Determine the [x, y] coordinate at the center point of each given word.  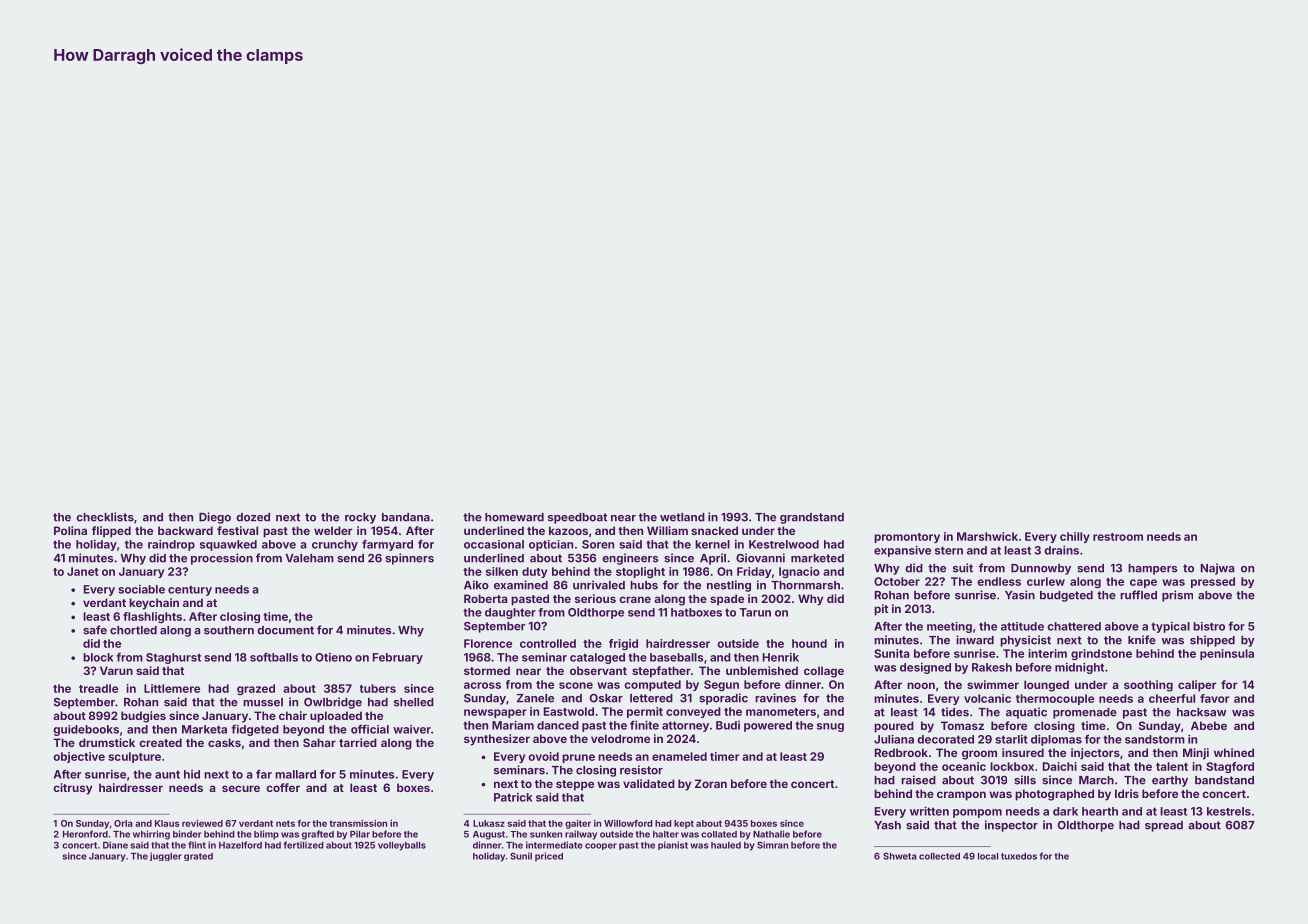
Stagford [1230, 767]
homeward [514, 517]
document [285, 630]
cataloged [597, 658]
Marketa [204, 729]
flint [197, 845]
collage [824, 672]
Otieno [333, 657]
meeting [949, 627]
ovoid [543, 756]
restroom [1118, 537]
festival [237, 530]
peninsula [1227, 654]
